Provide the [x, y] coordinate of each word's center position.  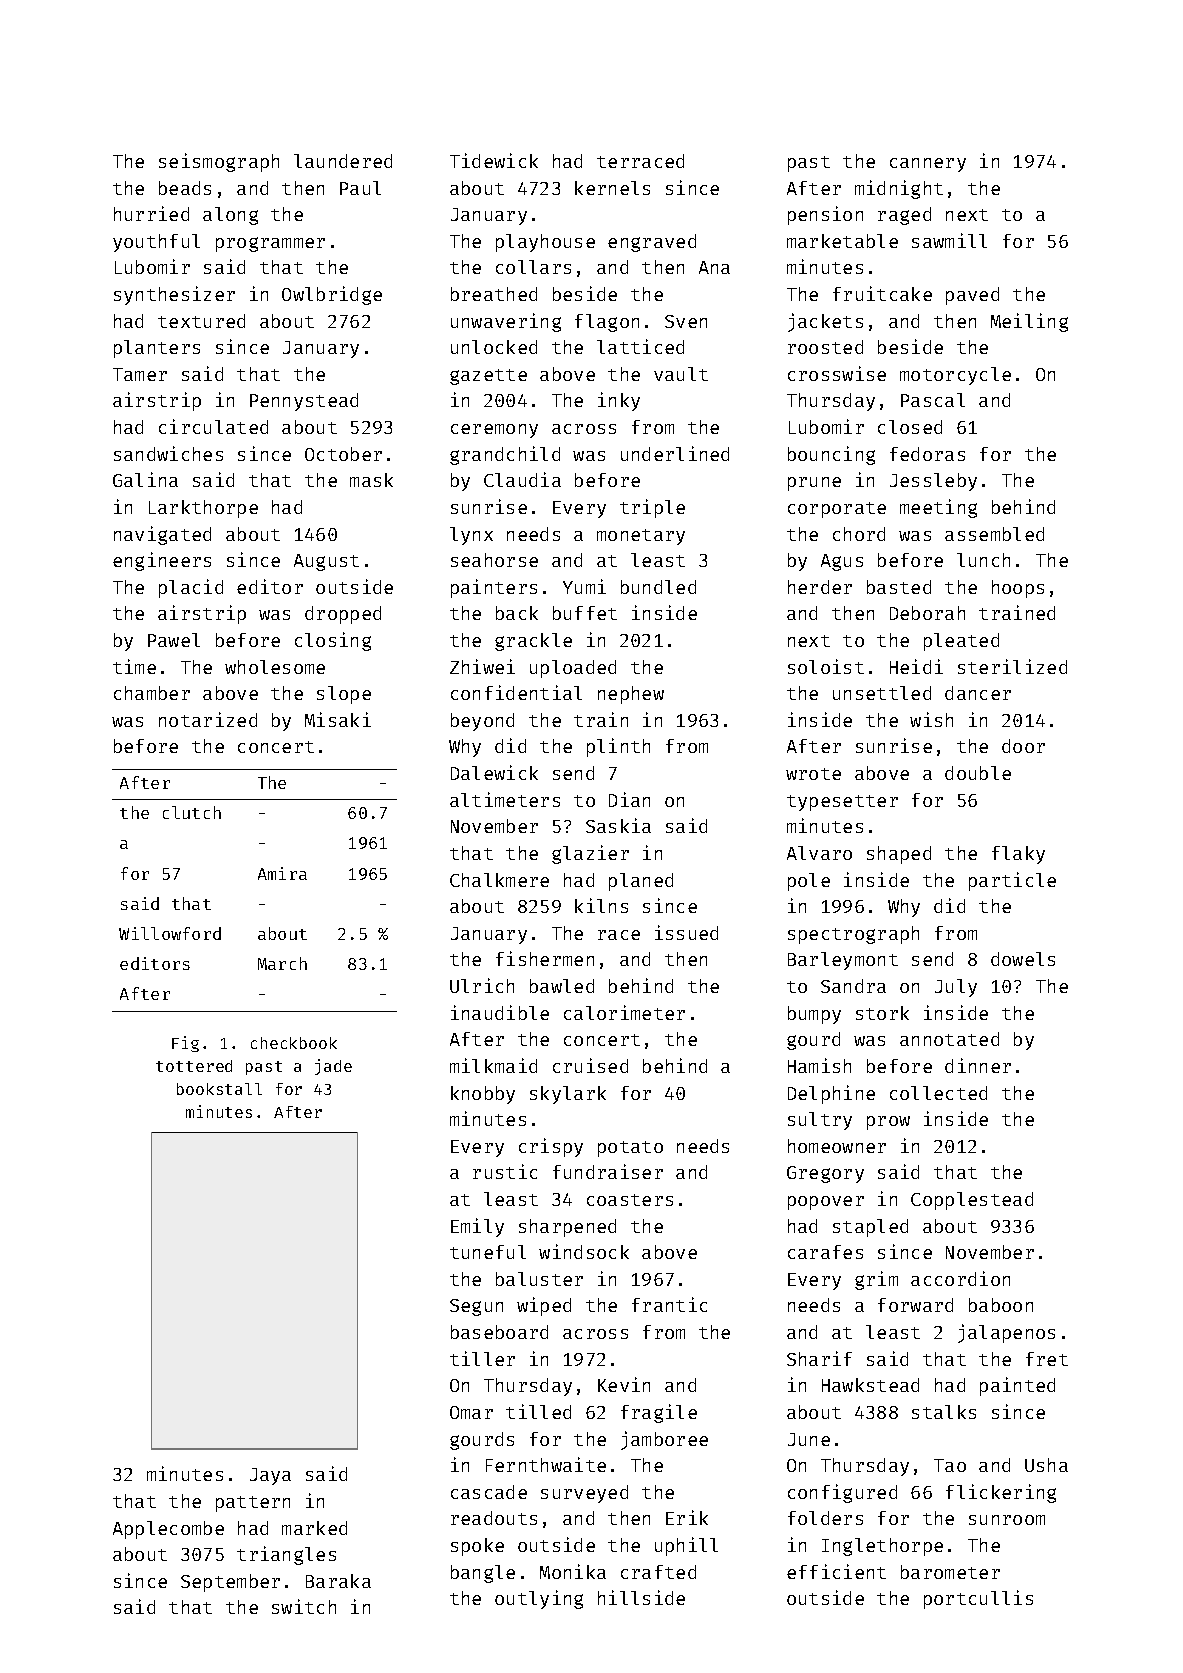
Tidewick [494, 160]
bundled [658, 587]
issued [686, 932]
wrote [813, 774]
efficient [836, 1571]
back [517, 613]
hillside [641, 1597]
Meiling [1029, 322]
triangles [286, 1555]
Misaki [338, 719]
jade [333, 1067]
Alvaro [819, 853]
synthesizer [174, 295]
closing [333, 641]
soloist [826, 666]
